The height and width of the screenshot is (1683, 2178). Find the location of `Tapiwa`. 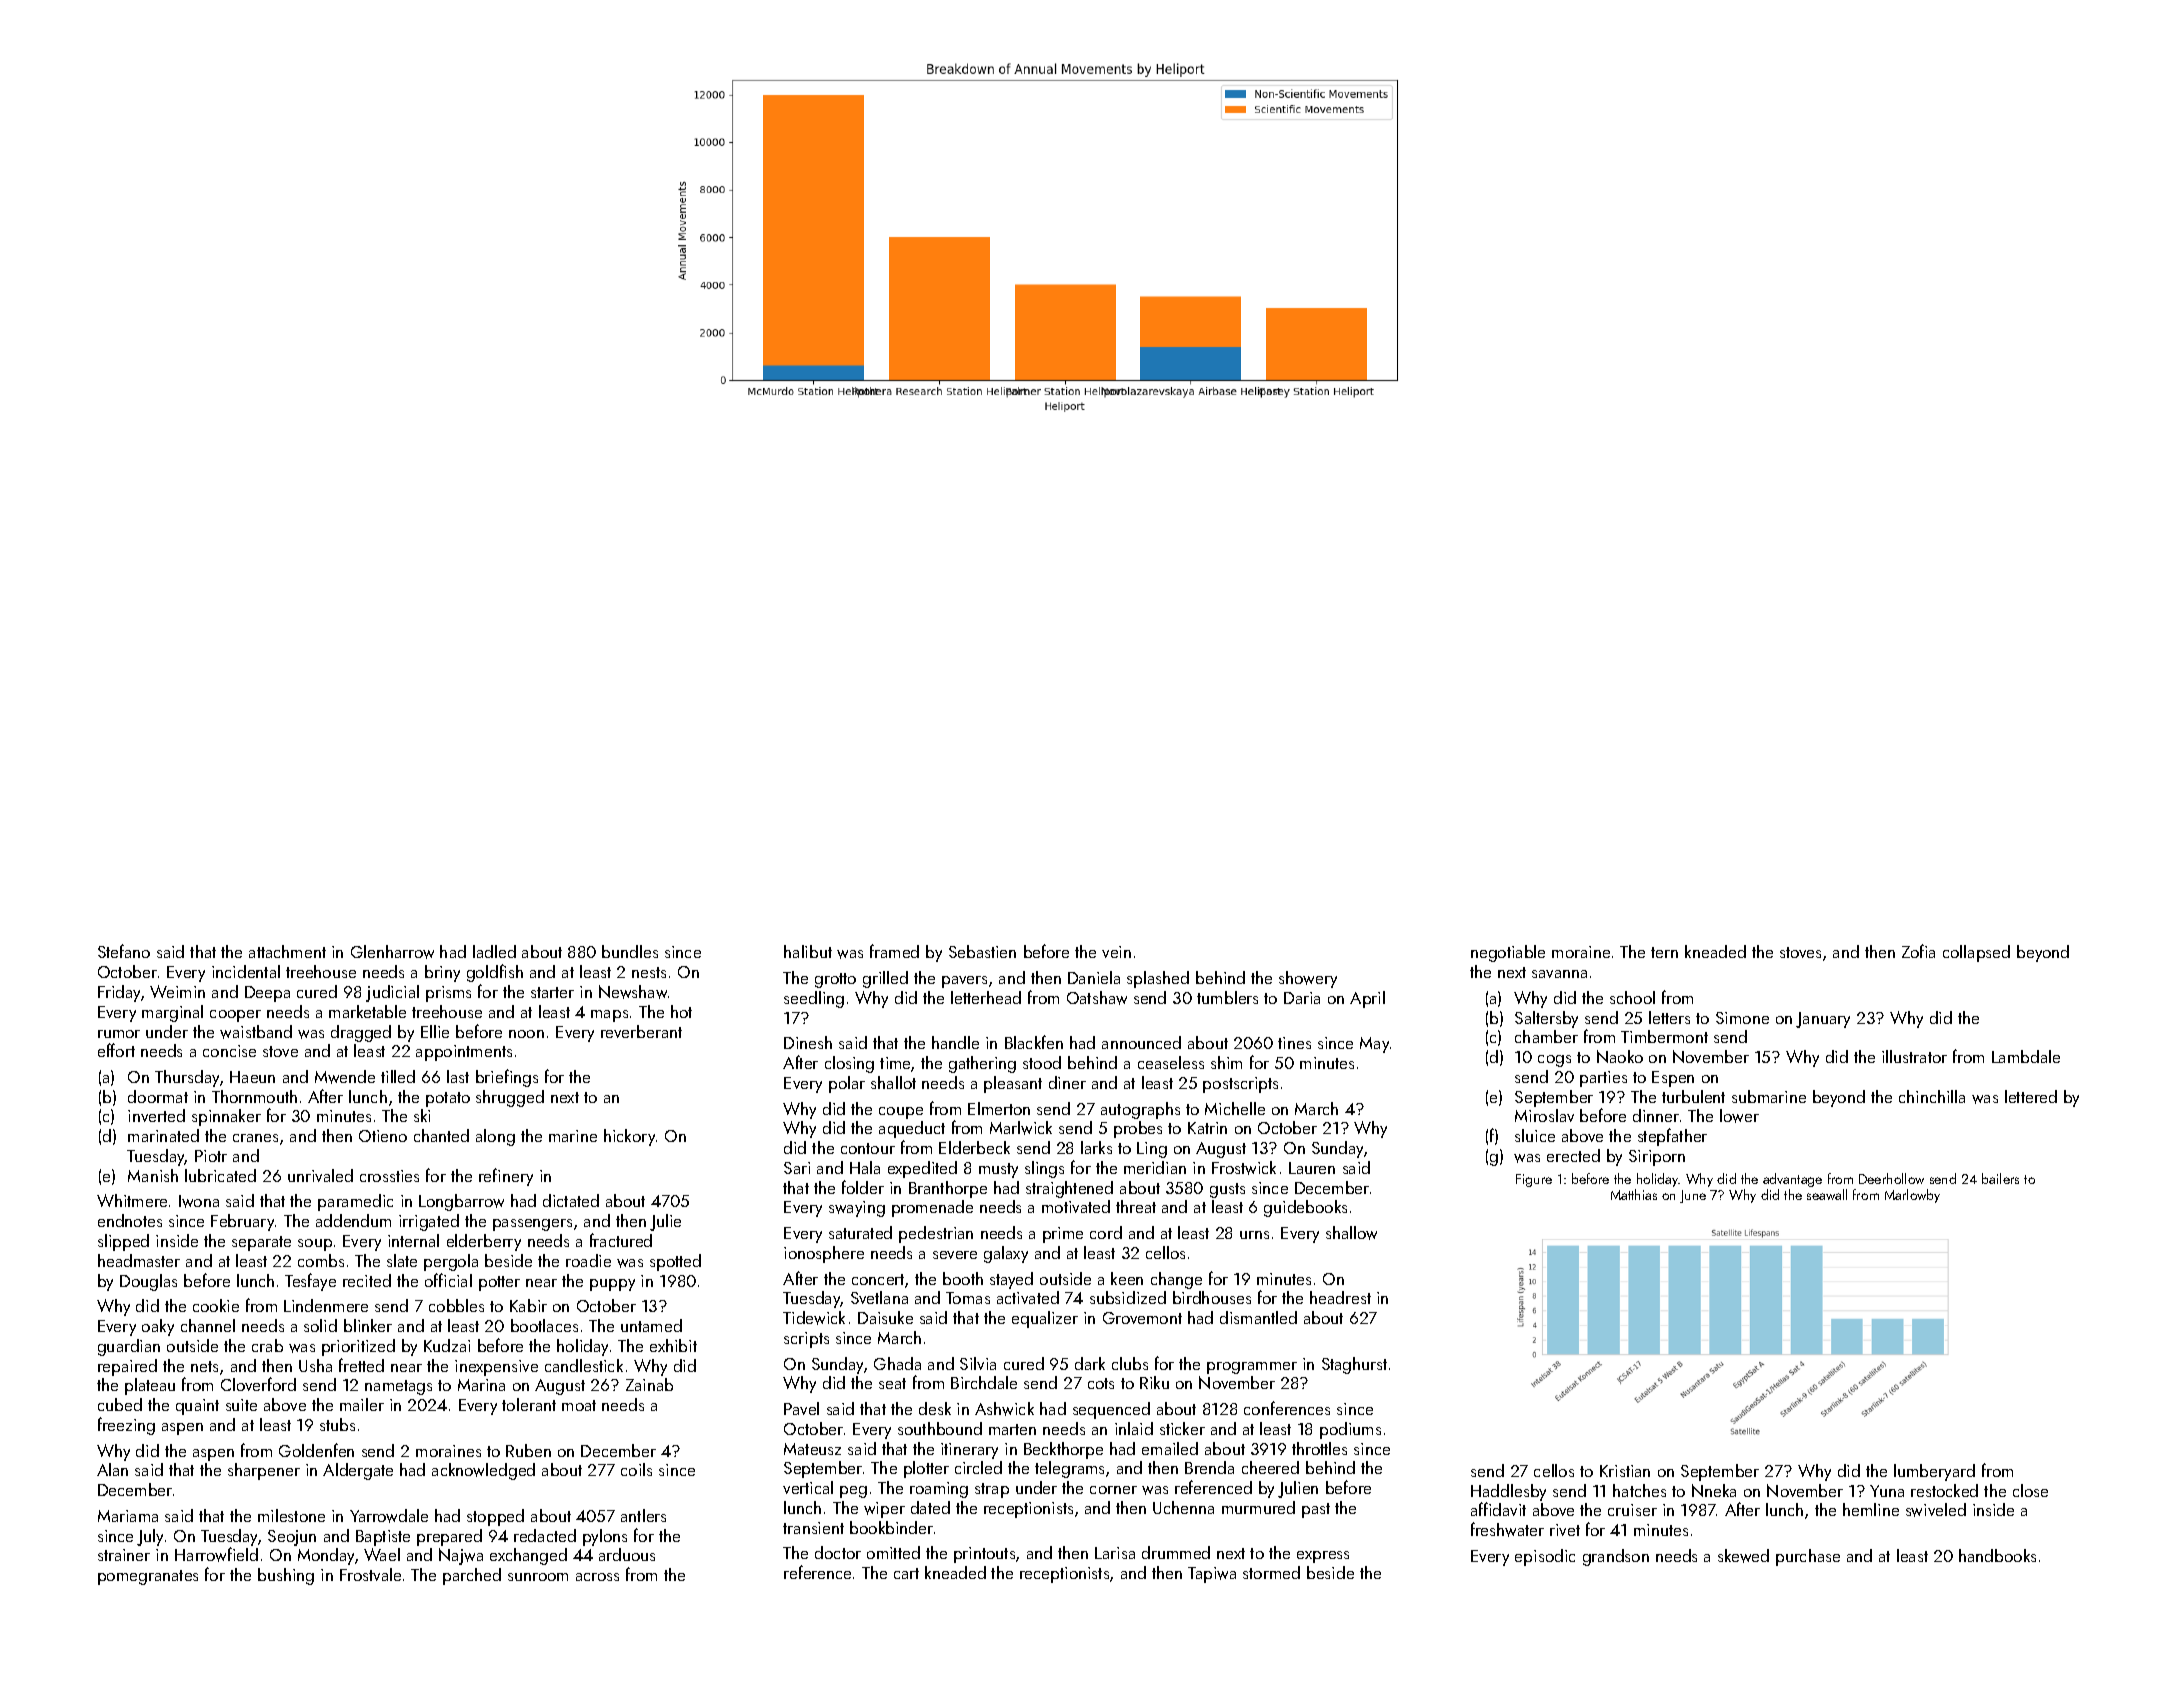

Tapiwa is located at coordinates (1212, 1575).
